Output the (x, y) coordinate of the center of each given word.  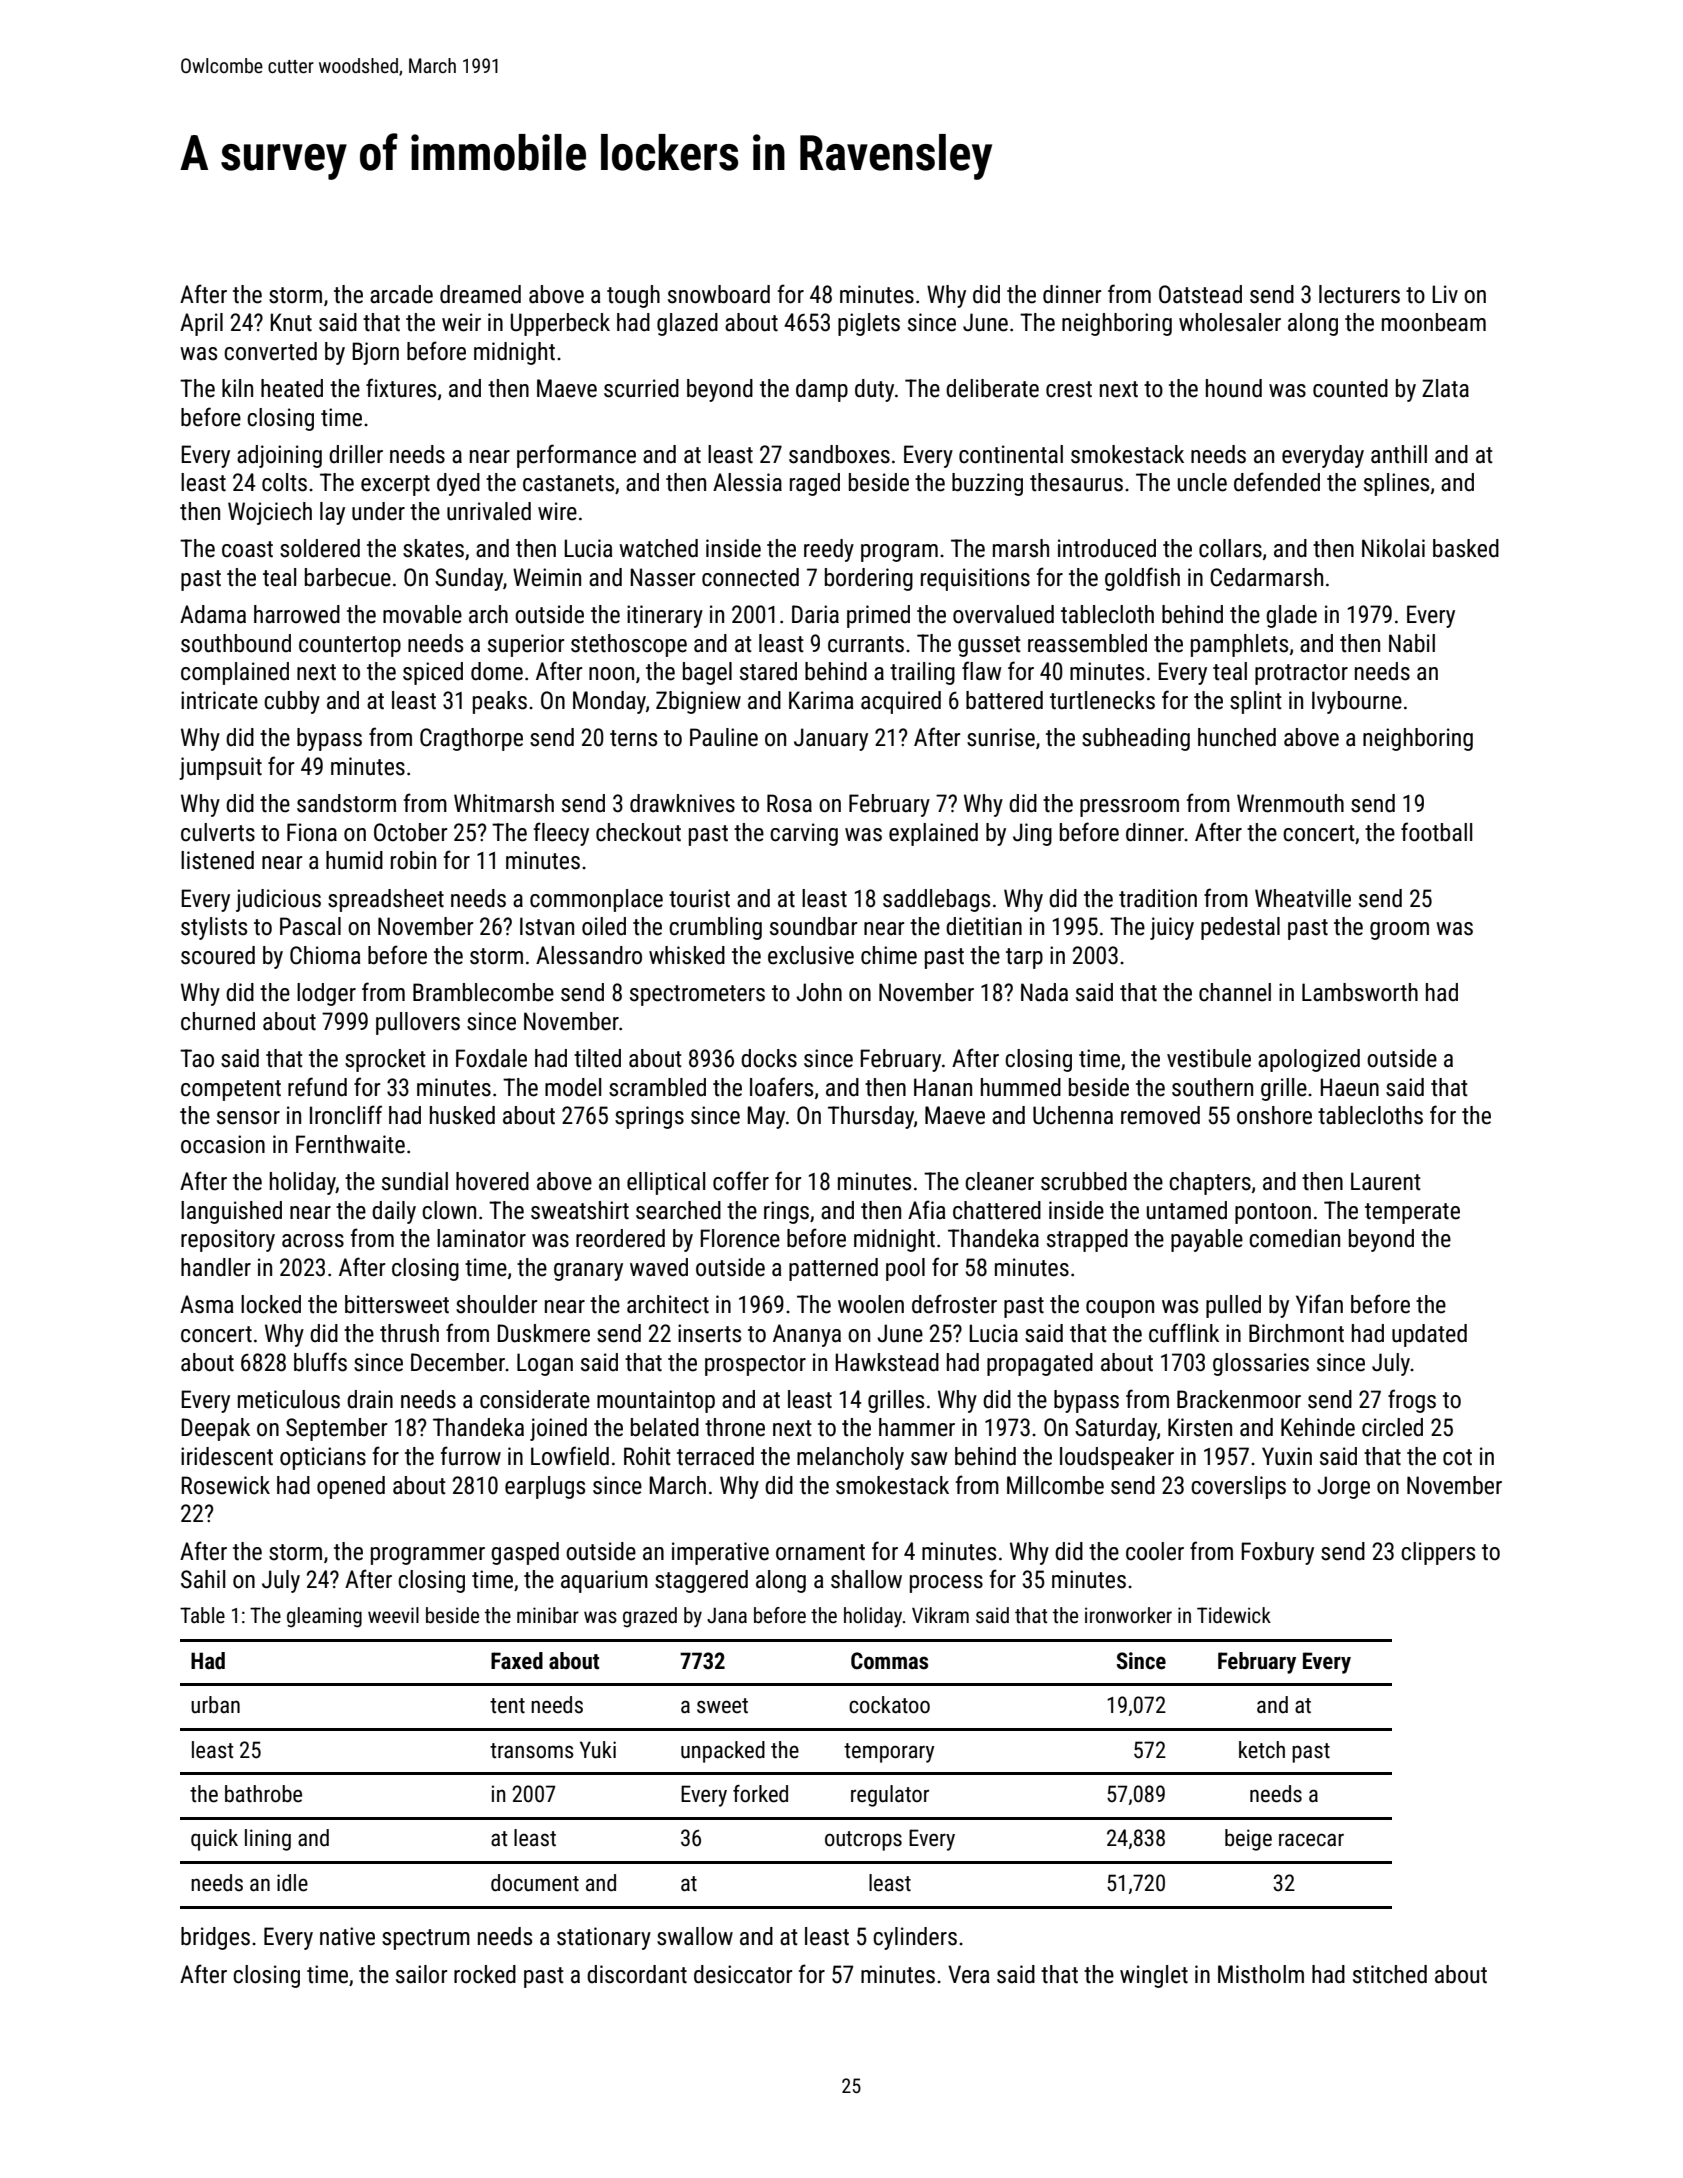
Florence (740, 1238)
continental (1011, 454)
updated (1429, 1335)
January (831, 739)
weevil (393, 1615)
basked (1466, 548)
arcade (401, 294)
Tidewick (1234, 1615)
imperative (720, 1553)
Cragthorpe (471, 739)
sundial (415, 1181)
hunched (1237, 737)
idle (292, 1883)
